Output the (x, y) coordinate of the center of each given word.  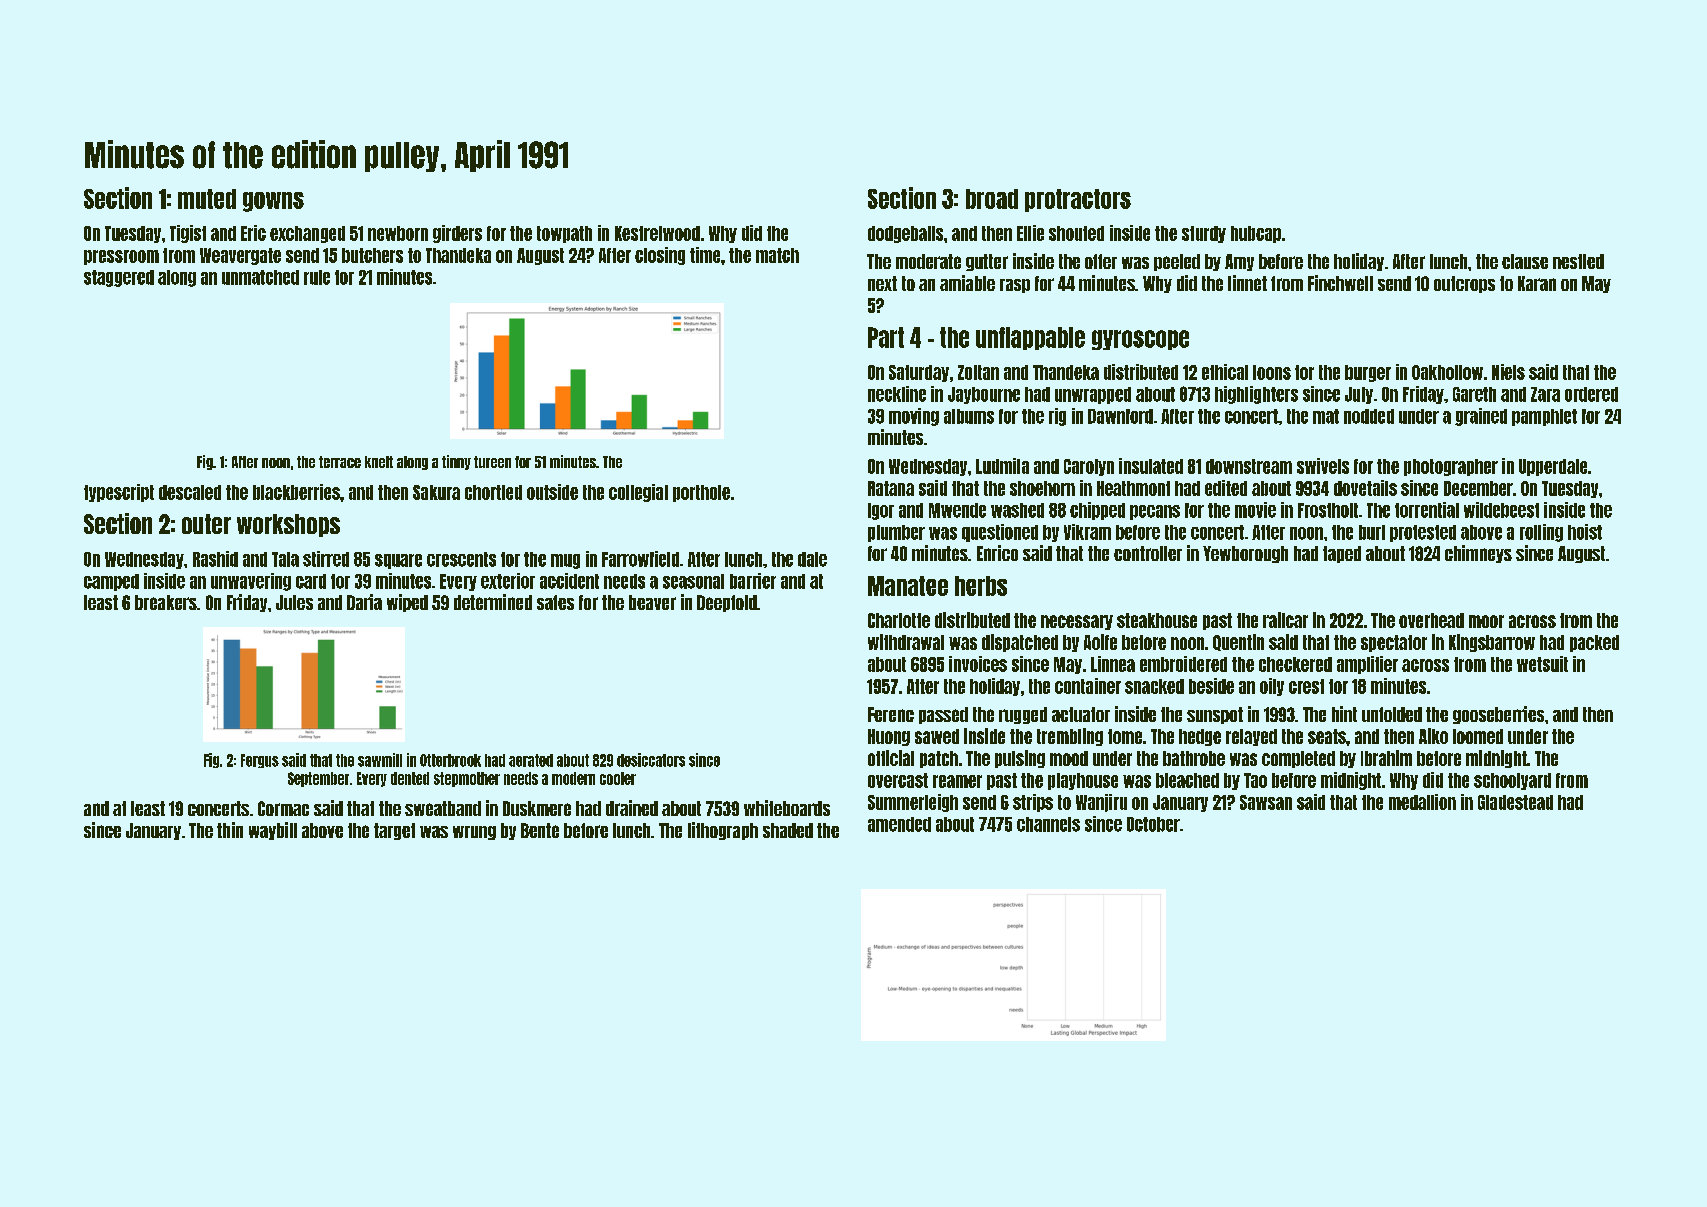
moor (1486, 621)
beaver (652, 602)
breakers (166, 602)
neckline (897, 394)
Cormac (283, 808)
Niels (1508, 372)
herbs (981, 586)
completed (1298, 759)
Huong (889, 737)
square (398, 561)
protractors (1078, 200)
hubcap (1256, 234)
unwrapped (1093, 395)
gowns (273, 202)
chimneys (1478, 554)
